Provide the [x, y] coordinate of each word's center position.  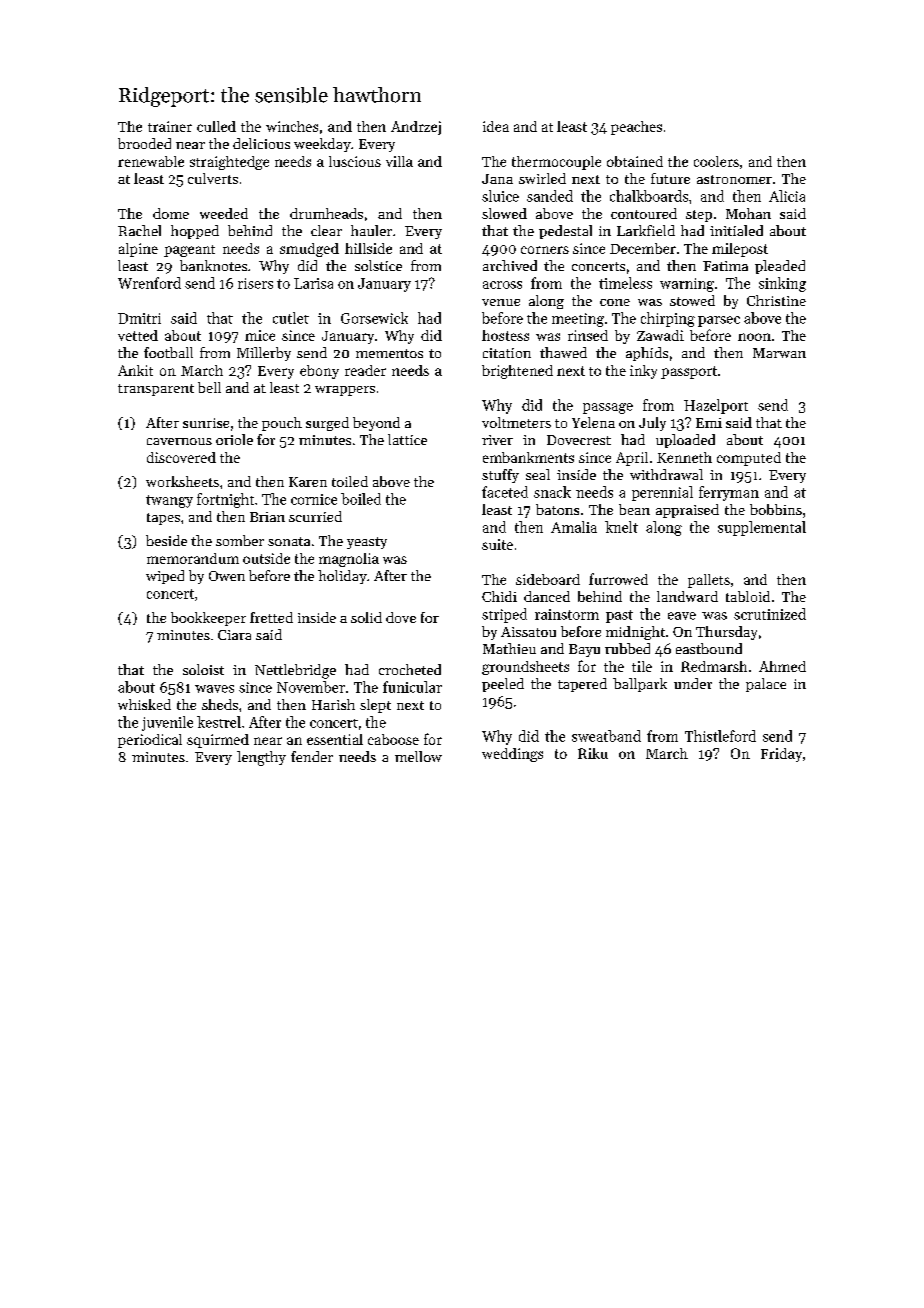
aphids [647, 354]
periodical [150, 741]
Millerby [264, 354]
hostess [505, 335]
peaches [636, 128]
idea [496, 126]
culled [216, 126]
